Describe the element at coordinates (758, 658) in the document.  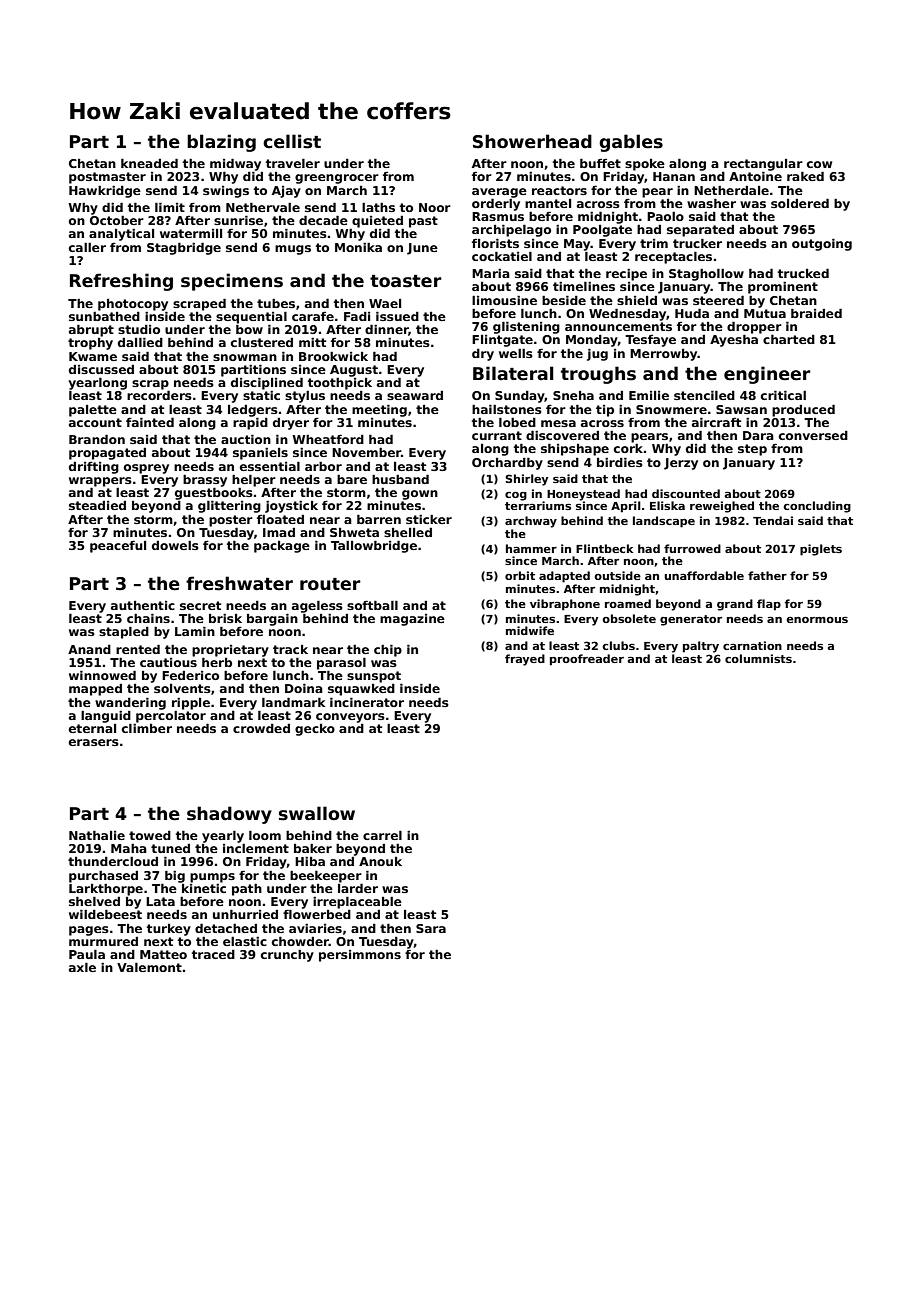
I see `columnists` at that location.
